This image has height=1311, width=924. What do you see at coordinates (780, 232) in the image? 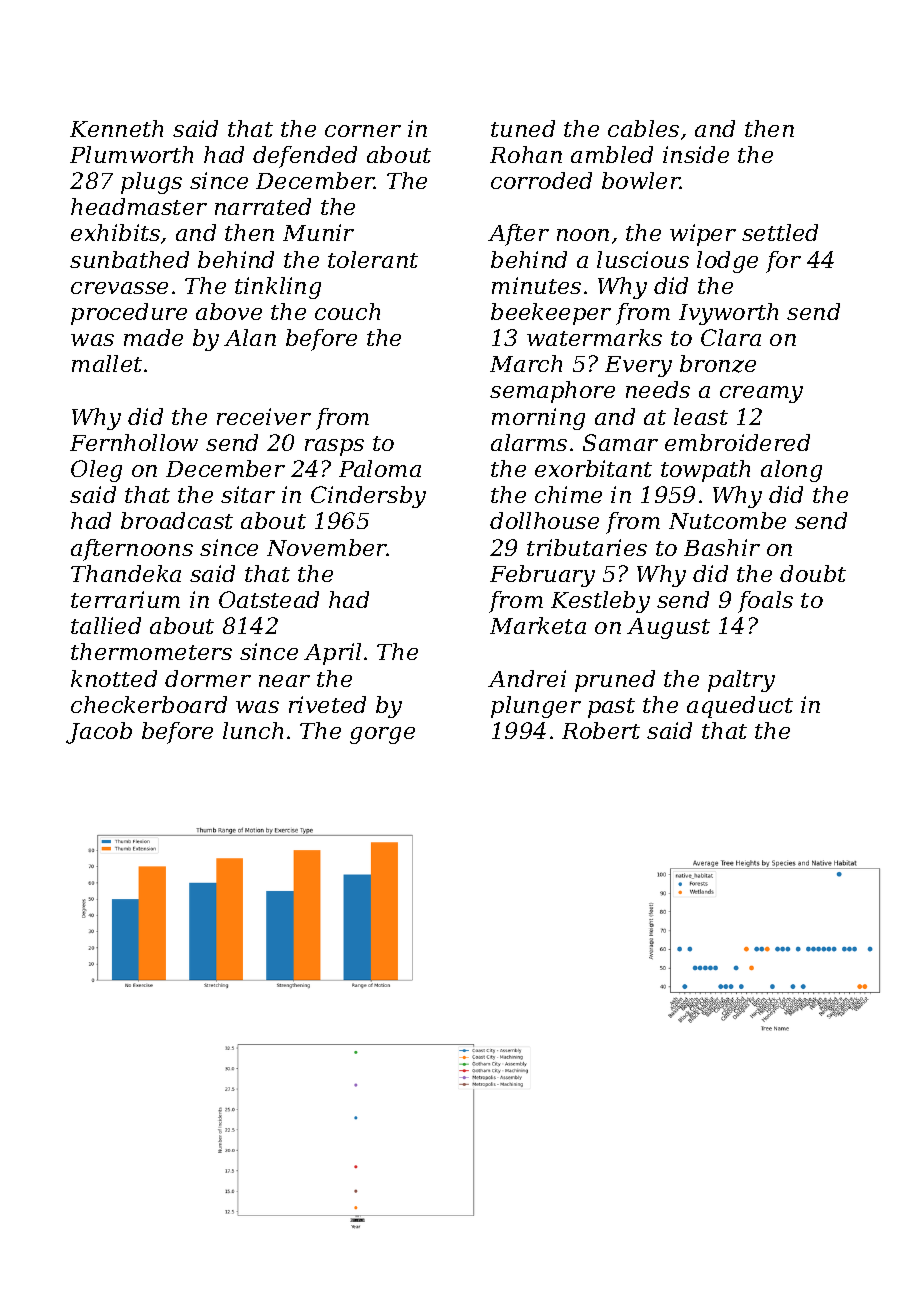
I see `settled` at bounding box center [780, 232].
